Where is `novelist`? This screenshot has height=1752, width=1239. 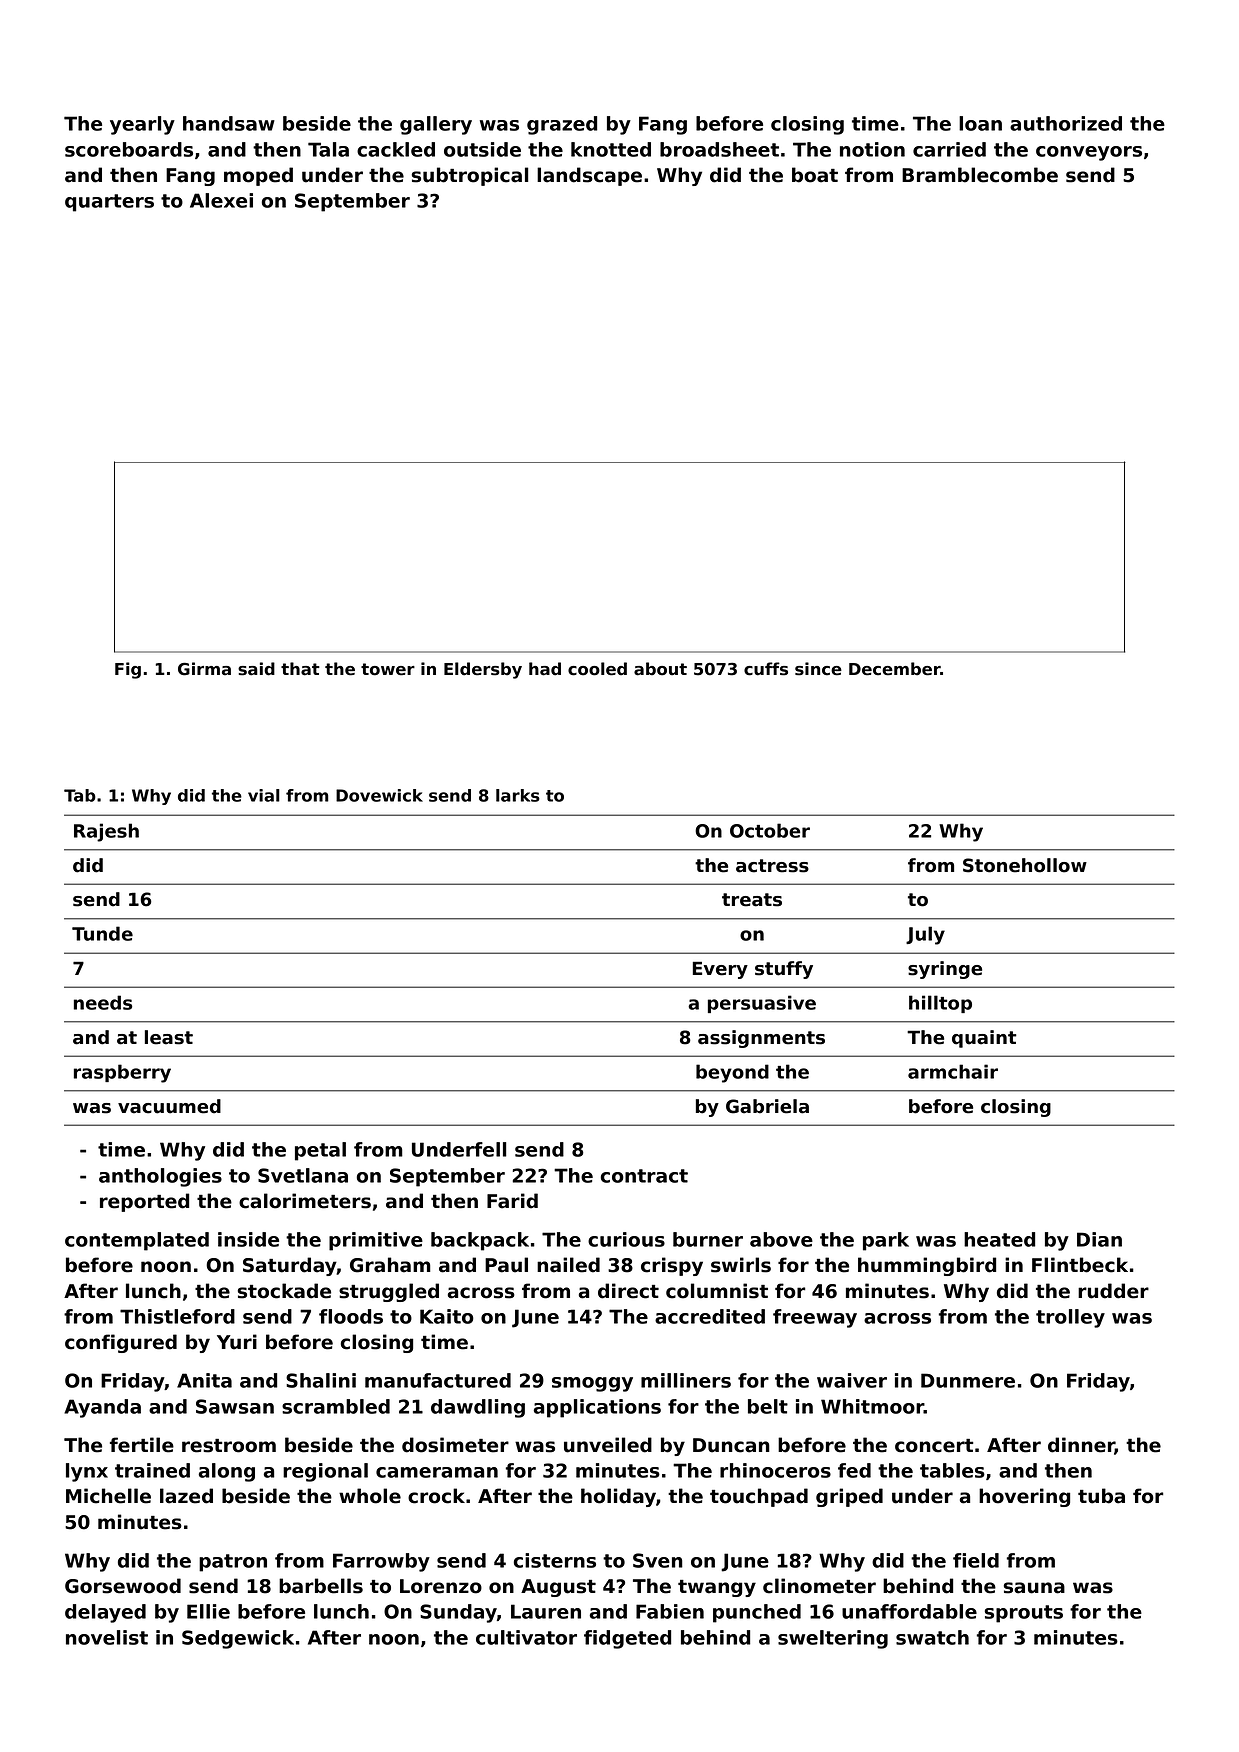 novelist is located at coordinates (107, 1637).
